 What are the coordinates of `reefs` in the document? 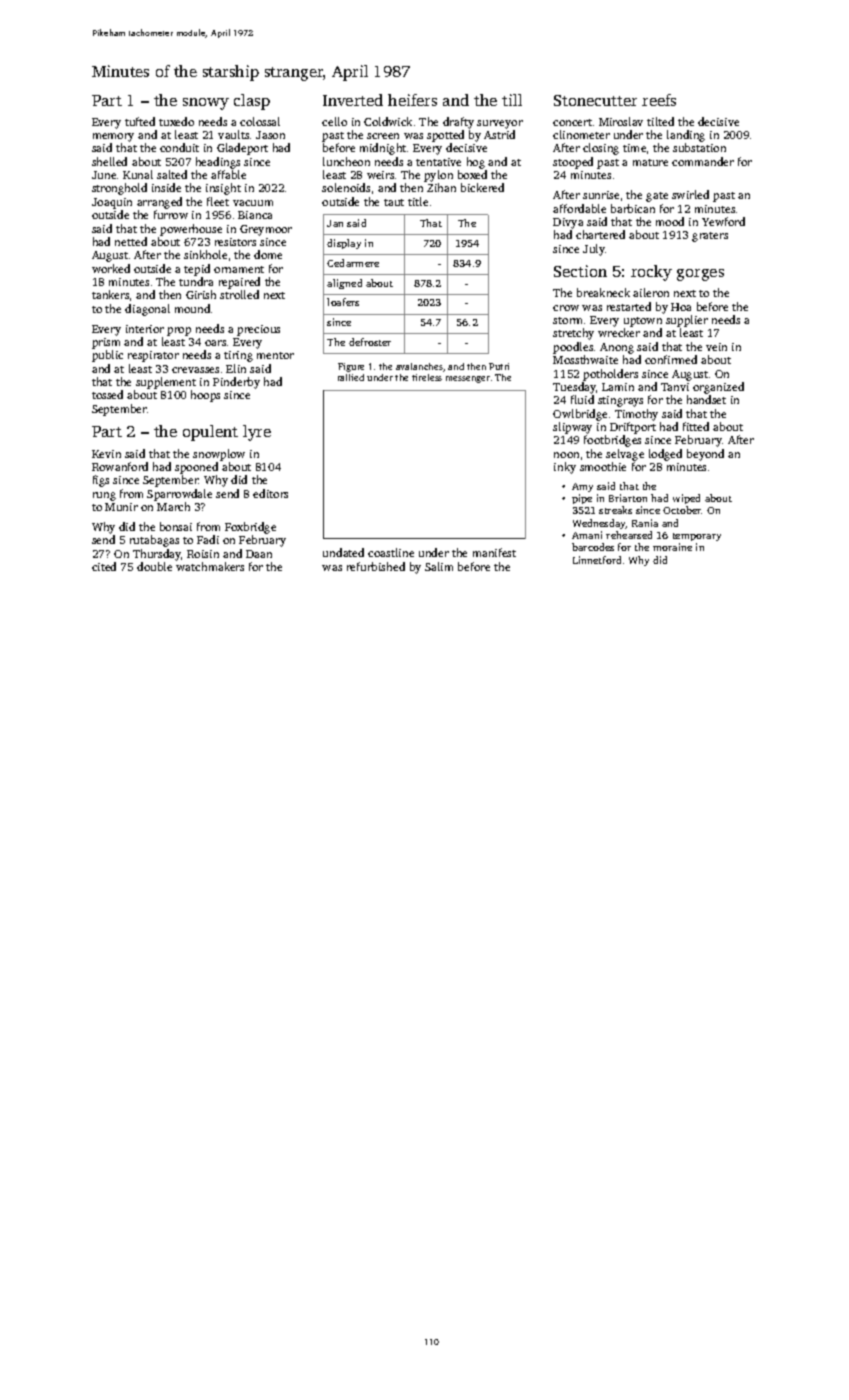 It's located at (659, 100).
